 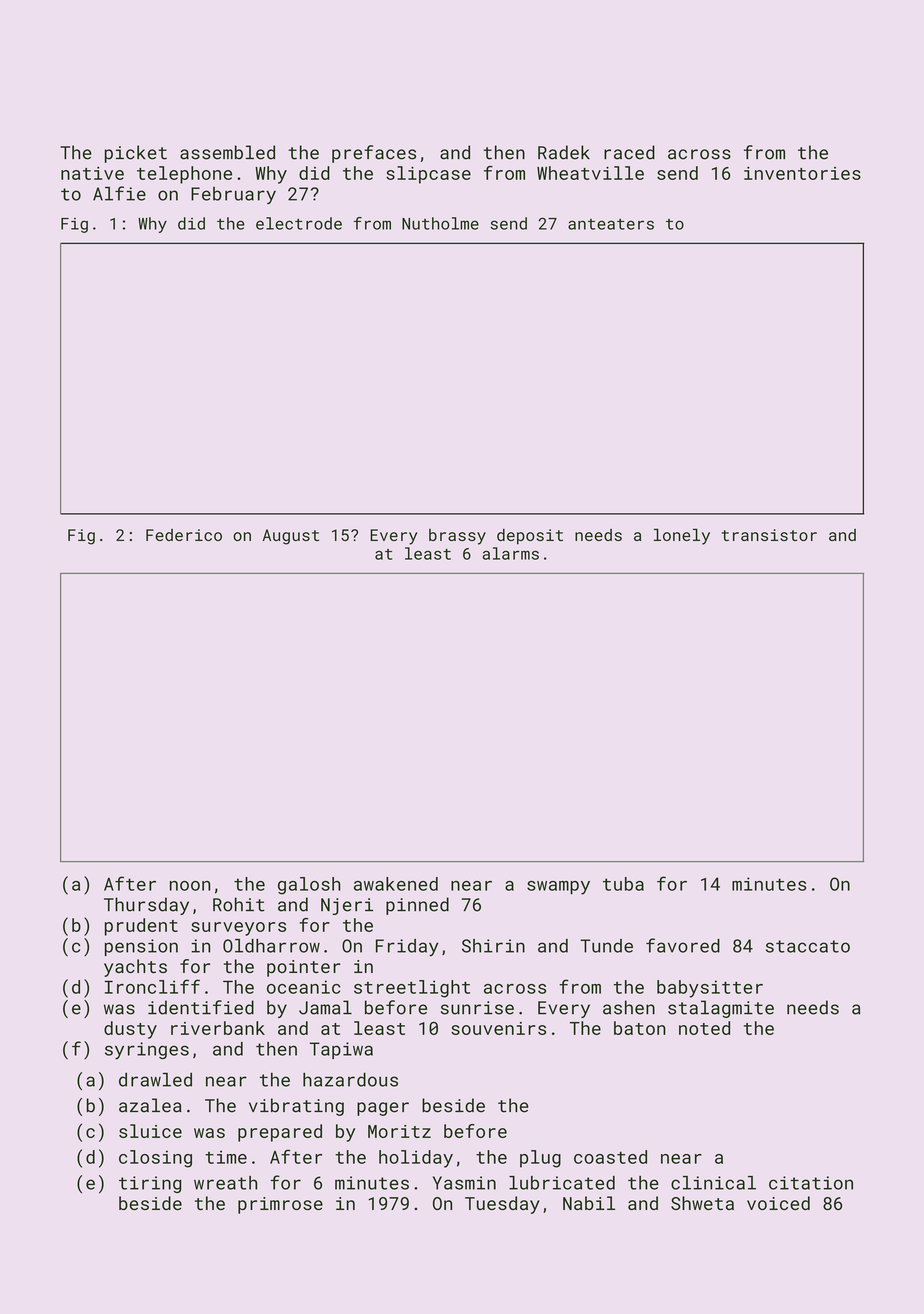 I want to click on inventories, so click(x=802, y=173).
